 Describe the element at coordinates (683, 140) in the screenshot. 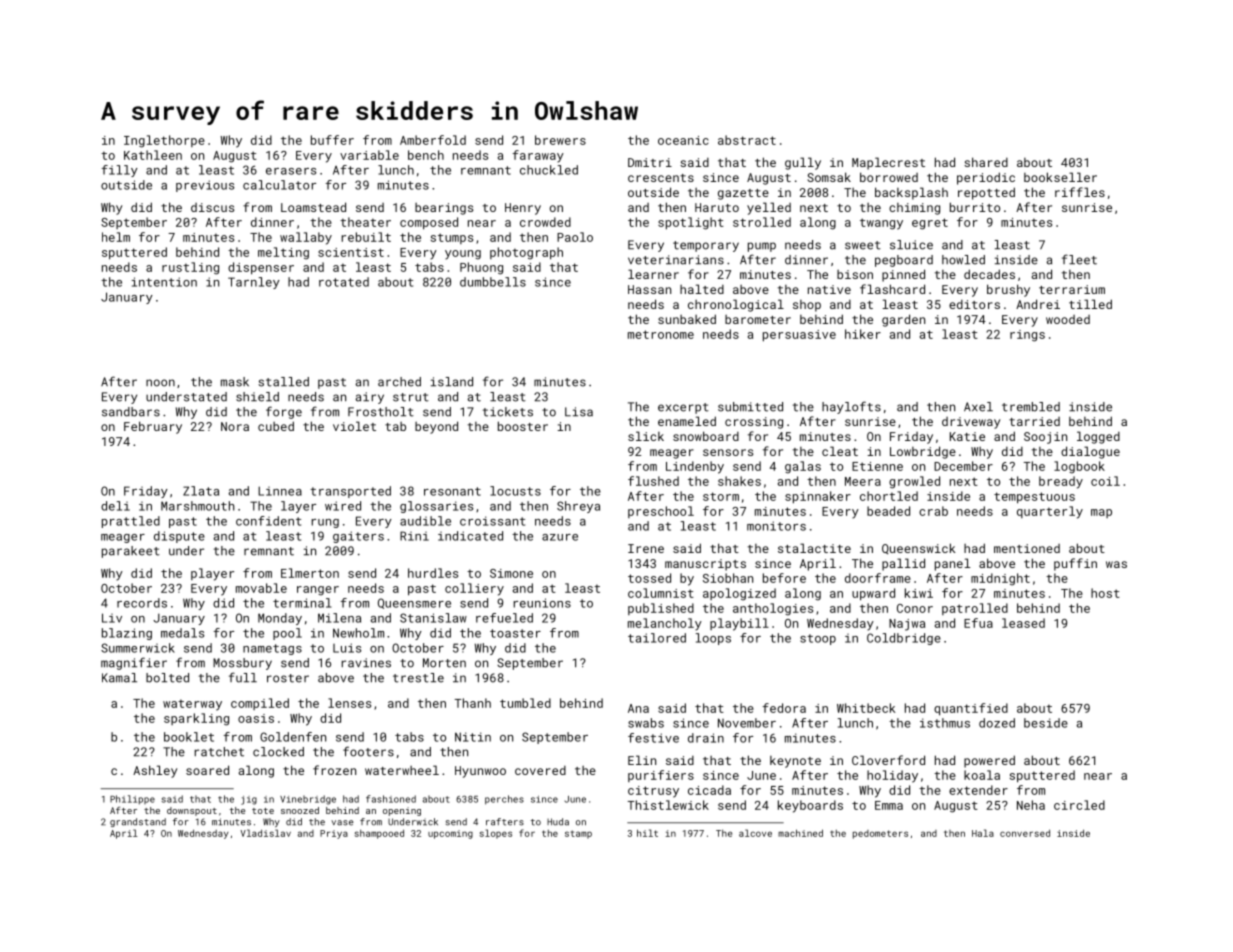

I see `oceanic` at that location.
